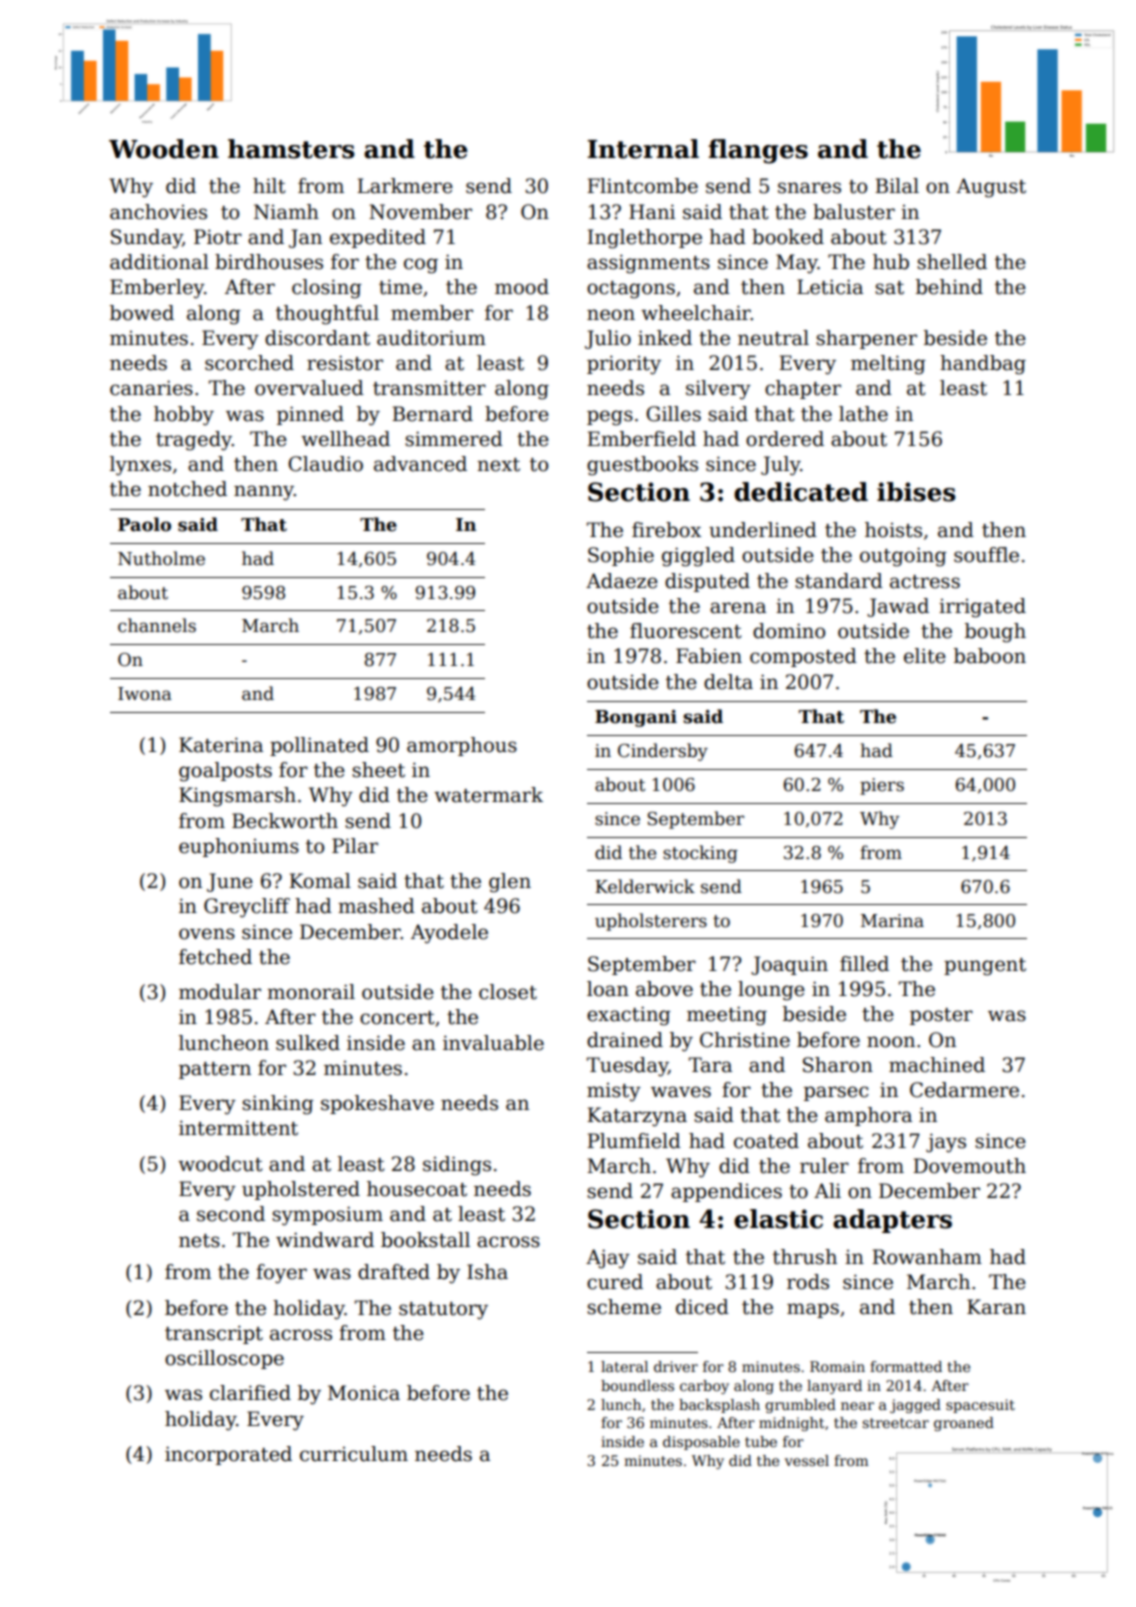  I want to click on piers, so click(882, 786).
